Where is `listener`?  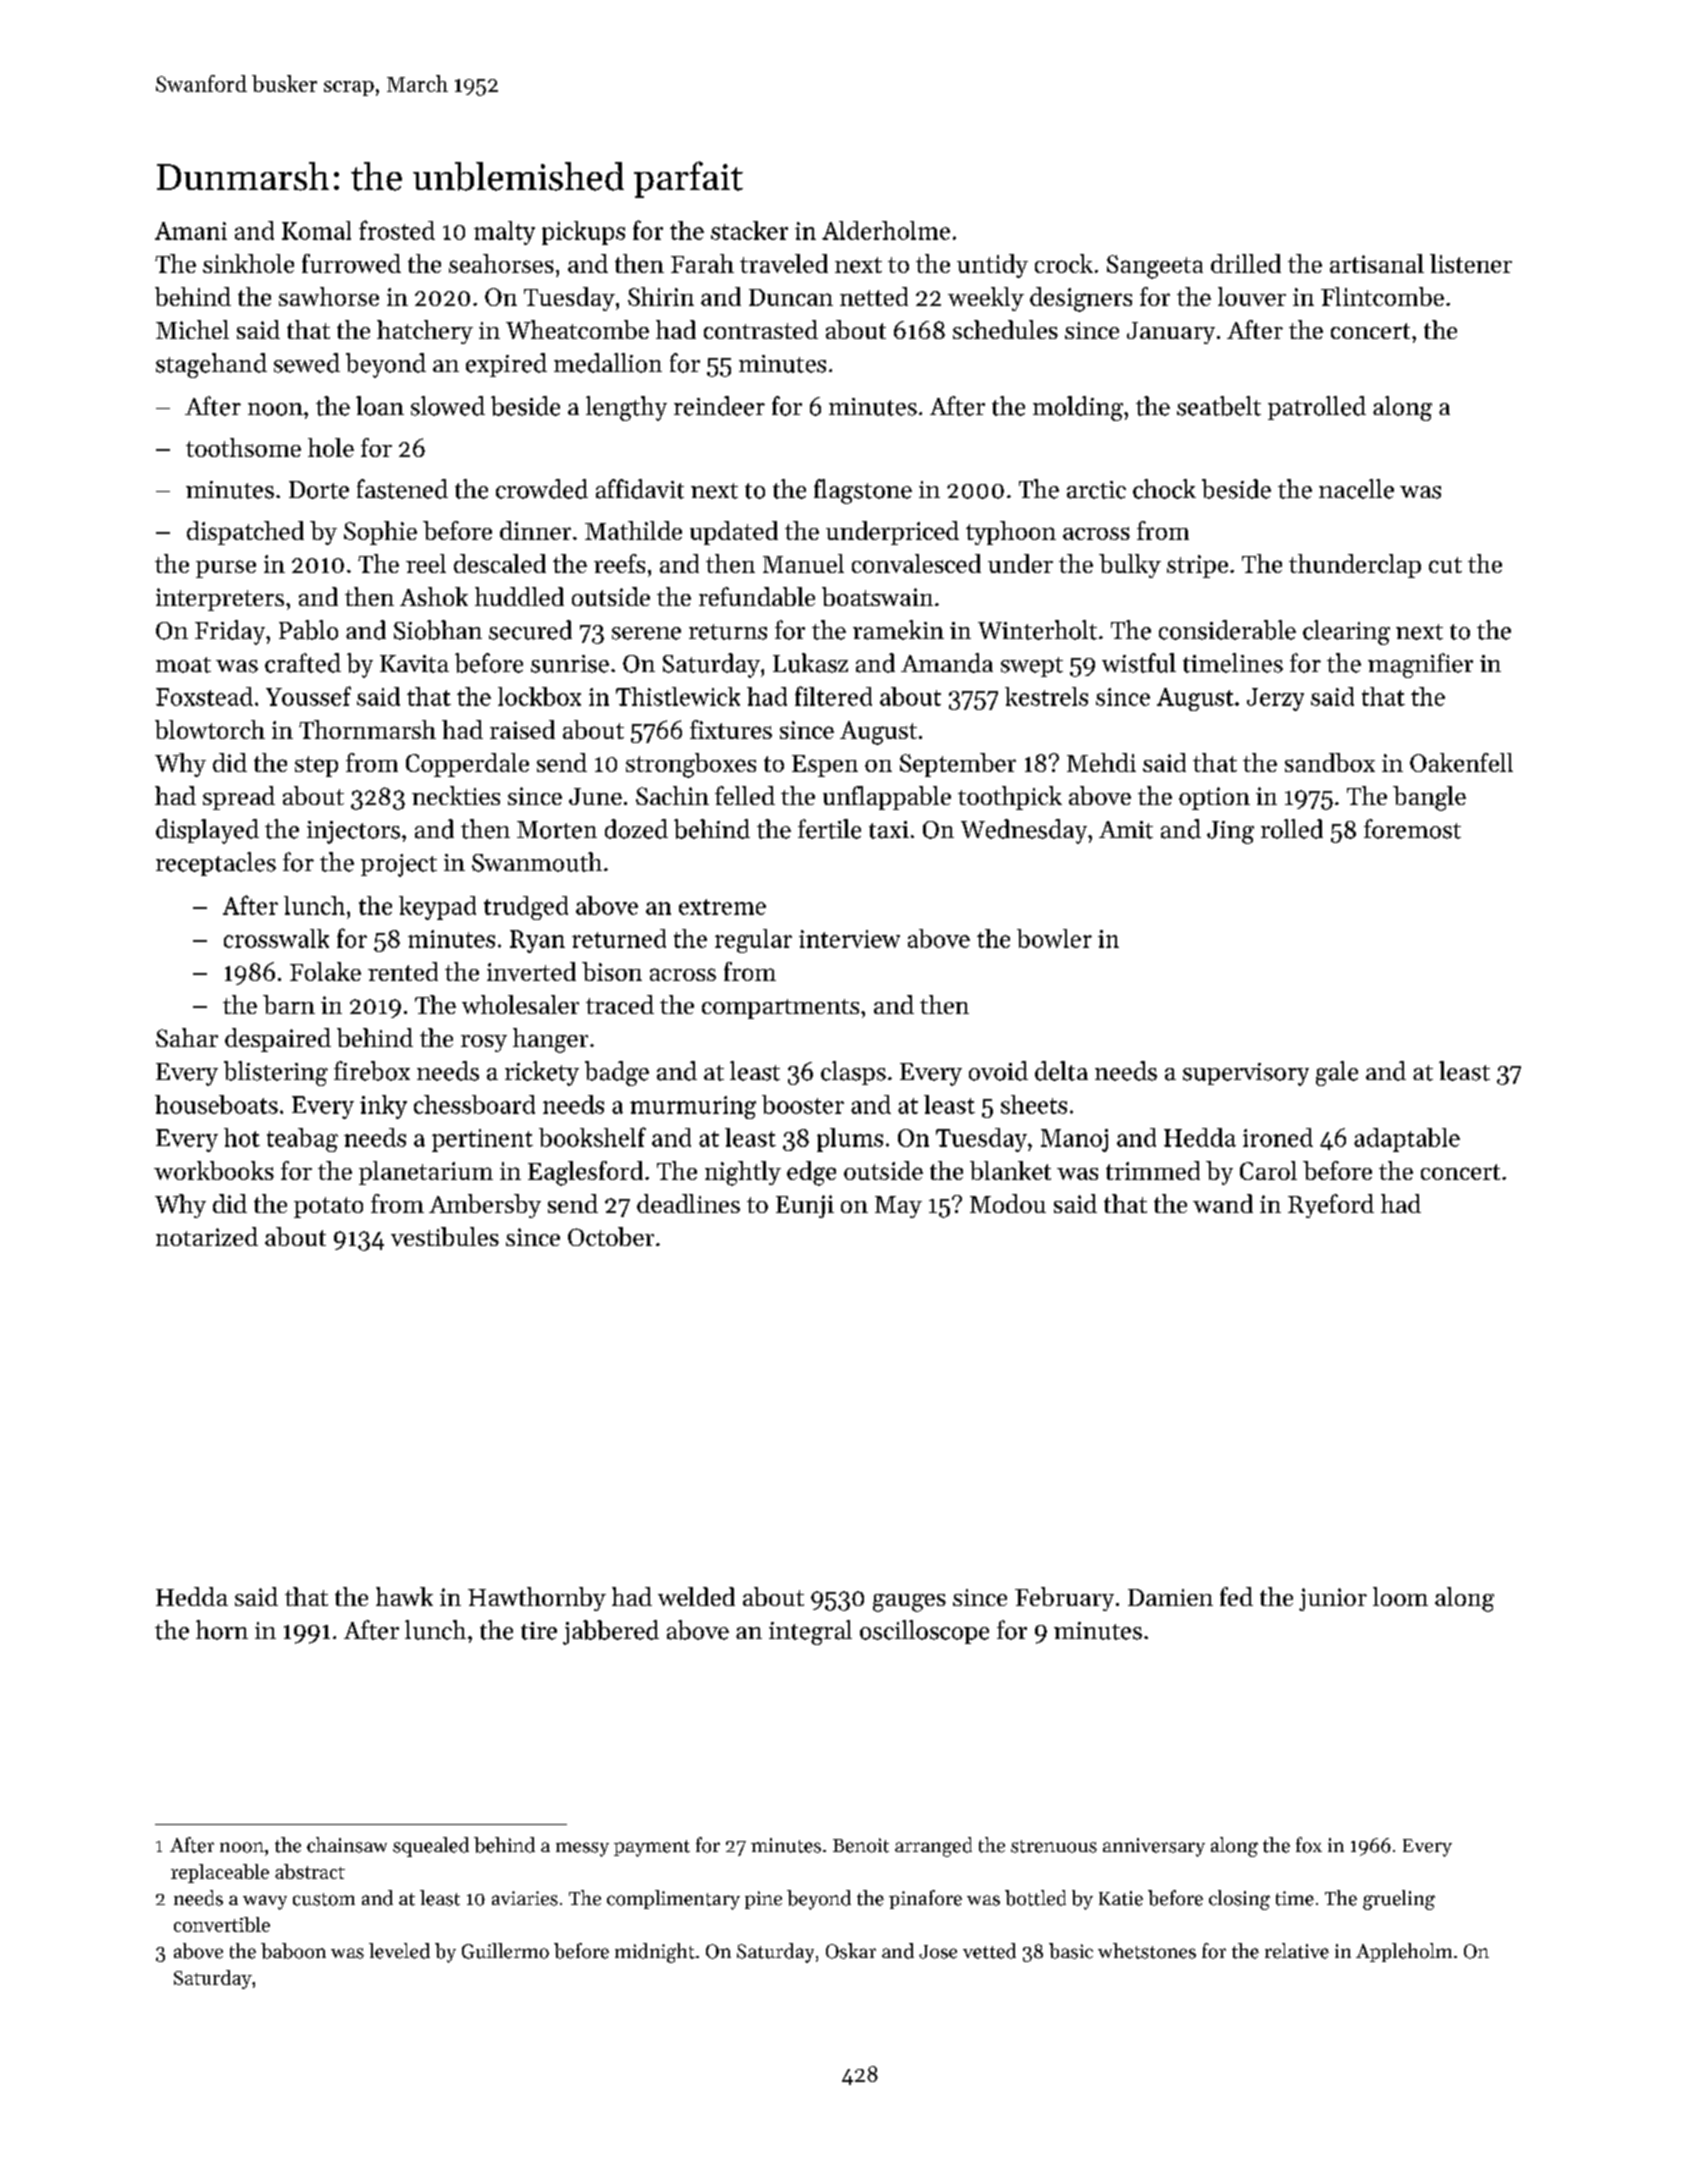
listener is located at coordinates (1471, 263).
